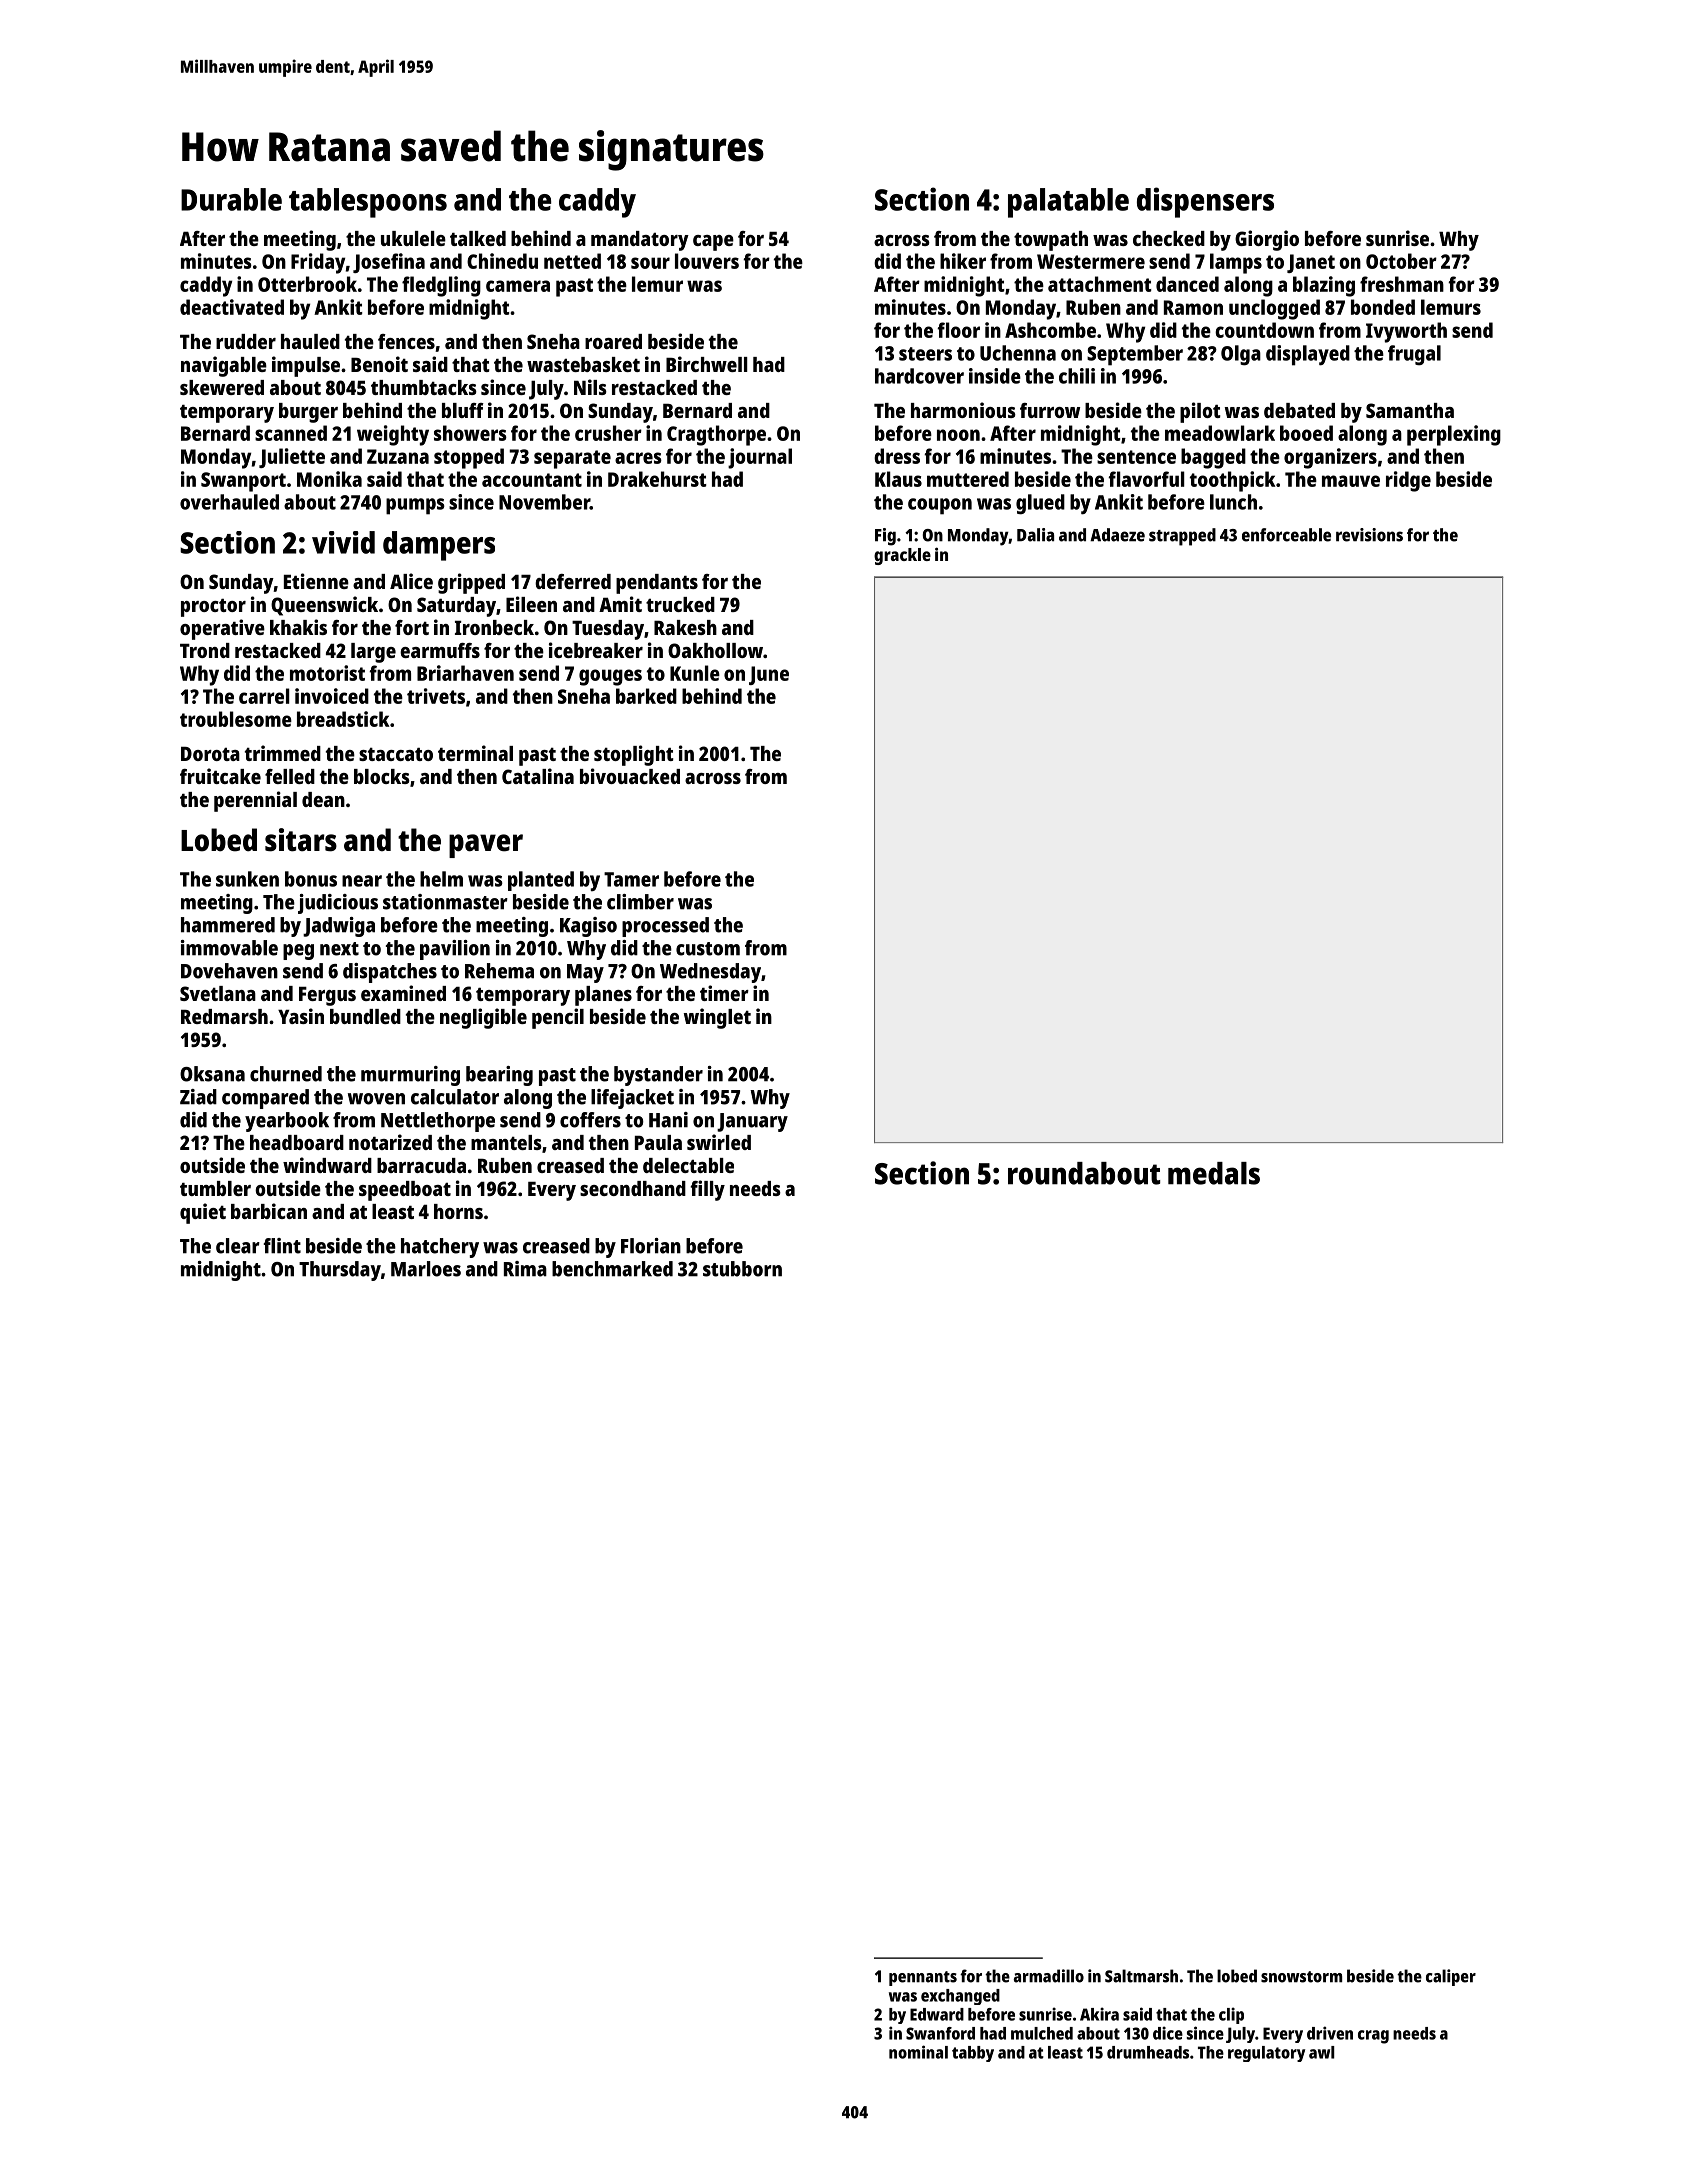  I want to click on weighty, so click(393, 435).
